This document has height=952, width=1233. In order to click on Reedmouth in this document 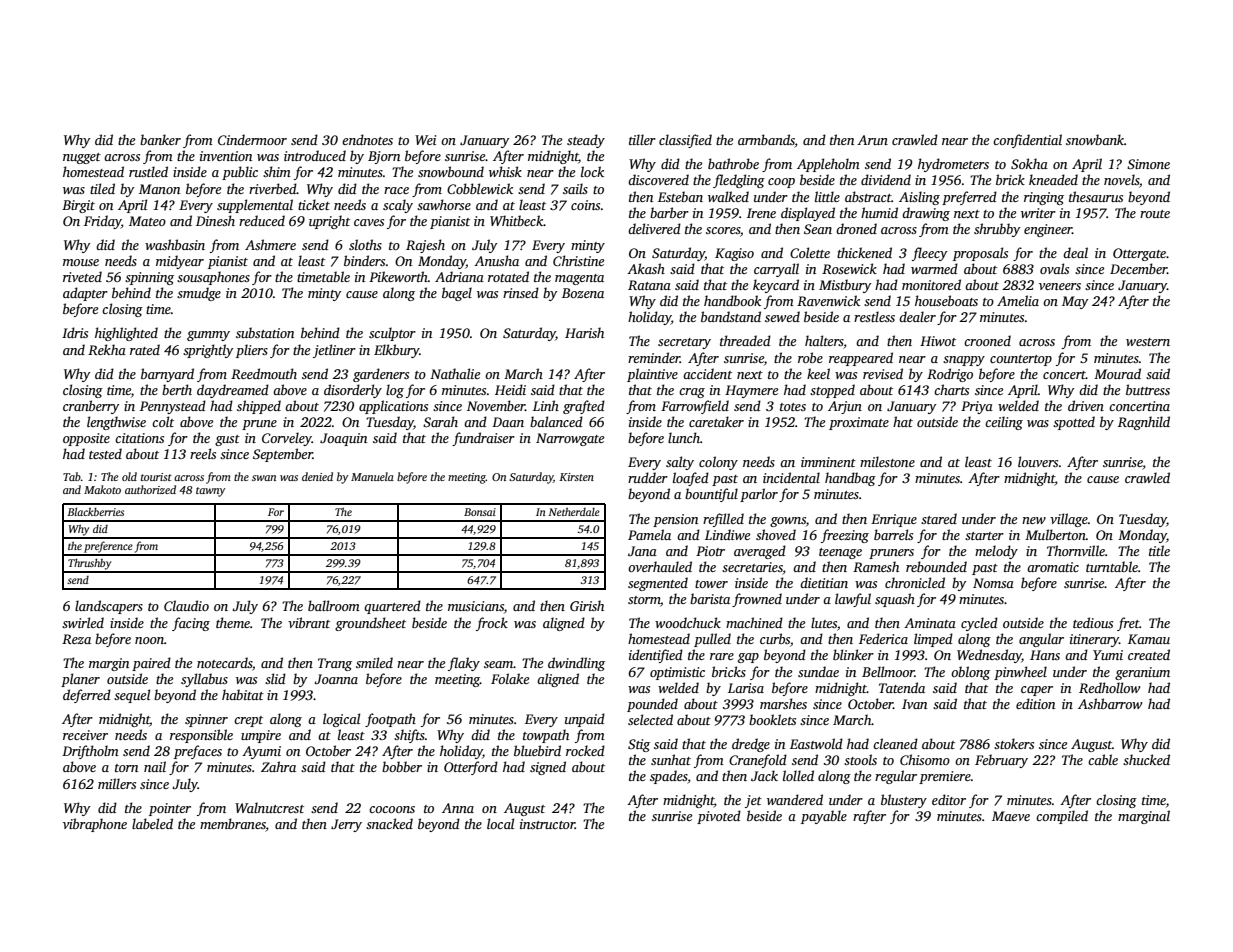, I will do `click(264, 373)`.
